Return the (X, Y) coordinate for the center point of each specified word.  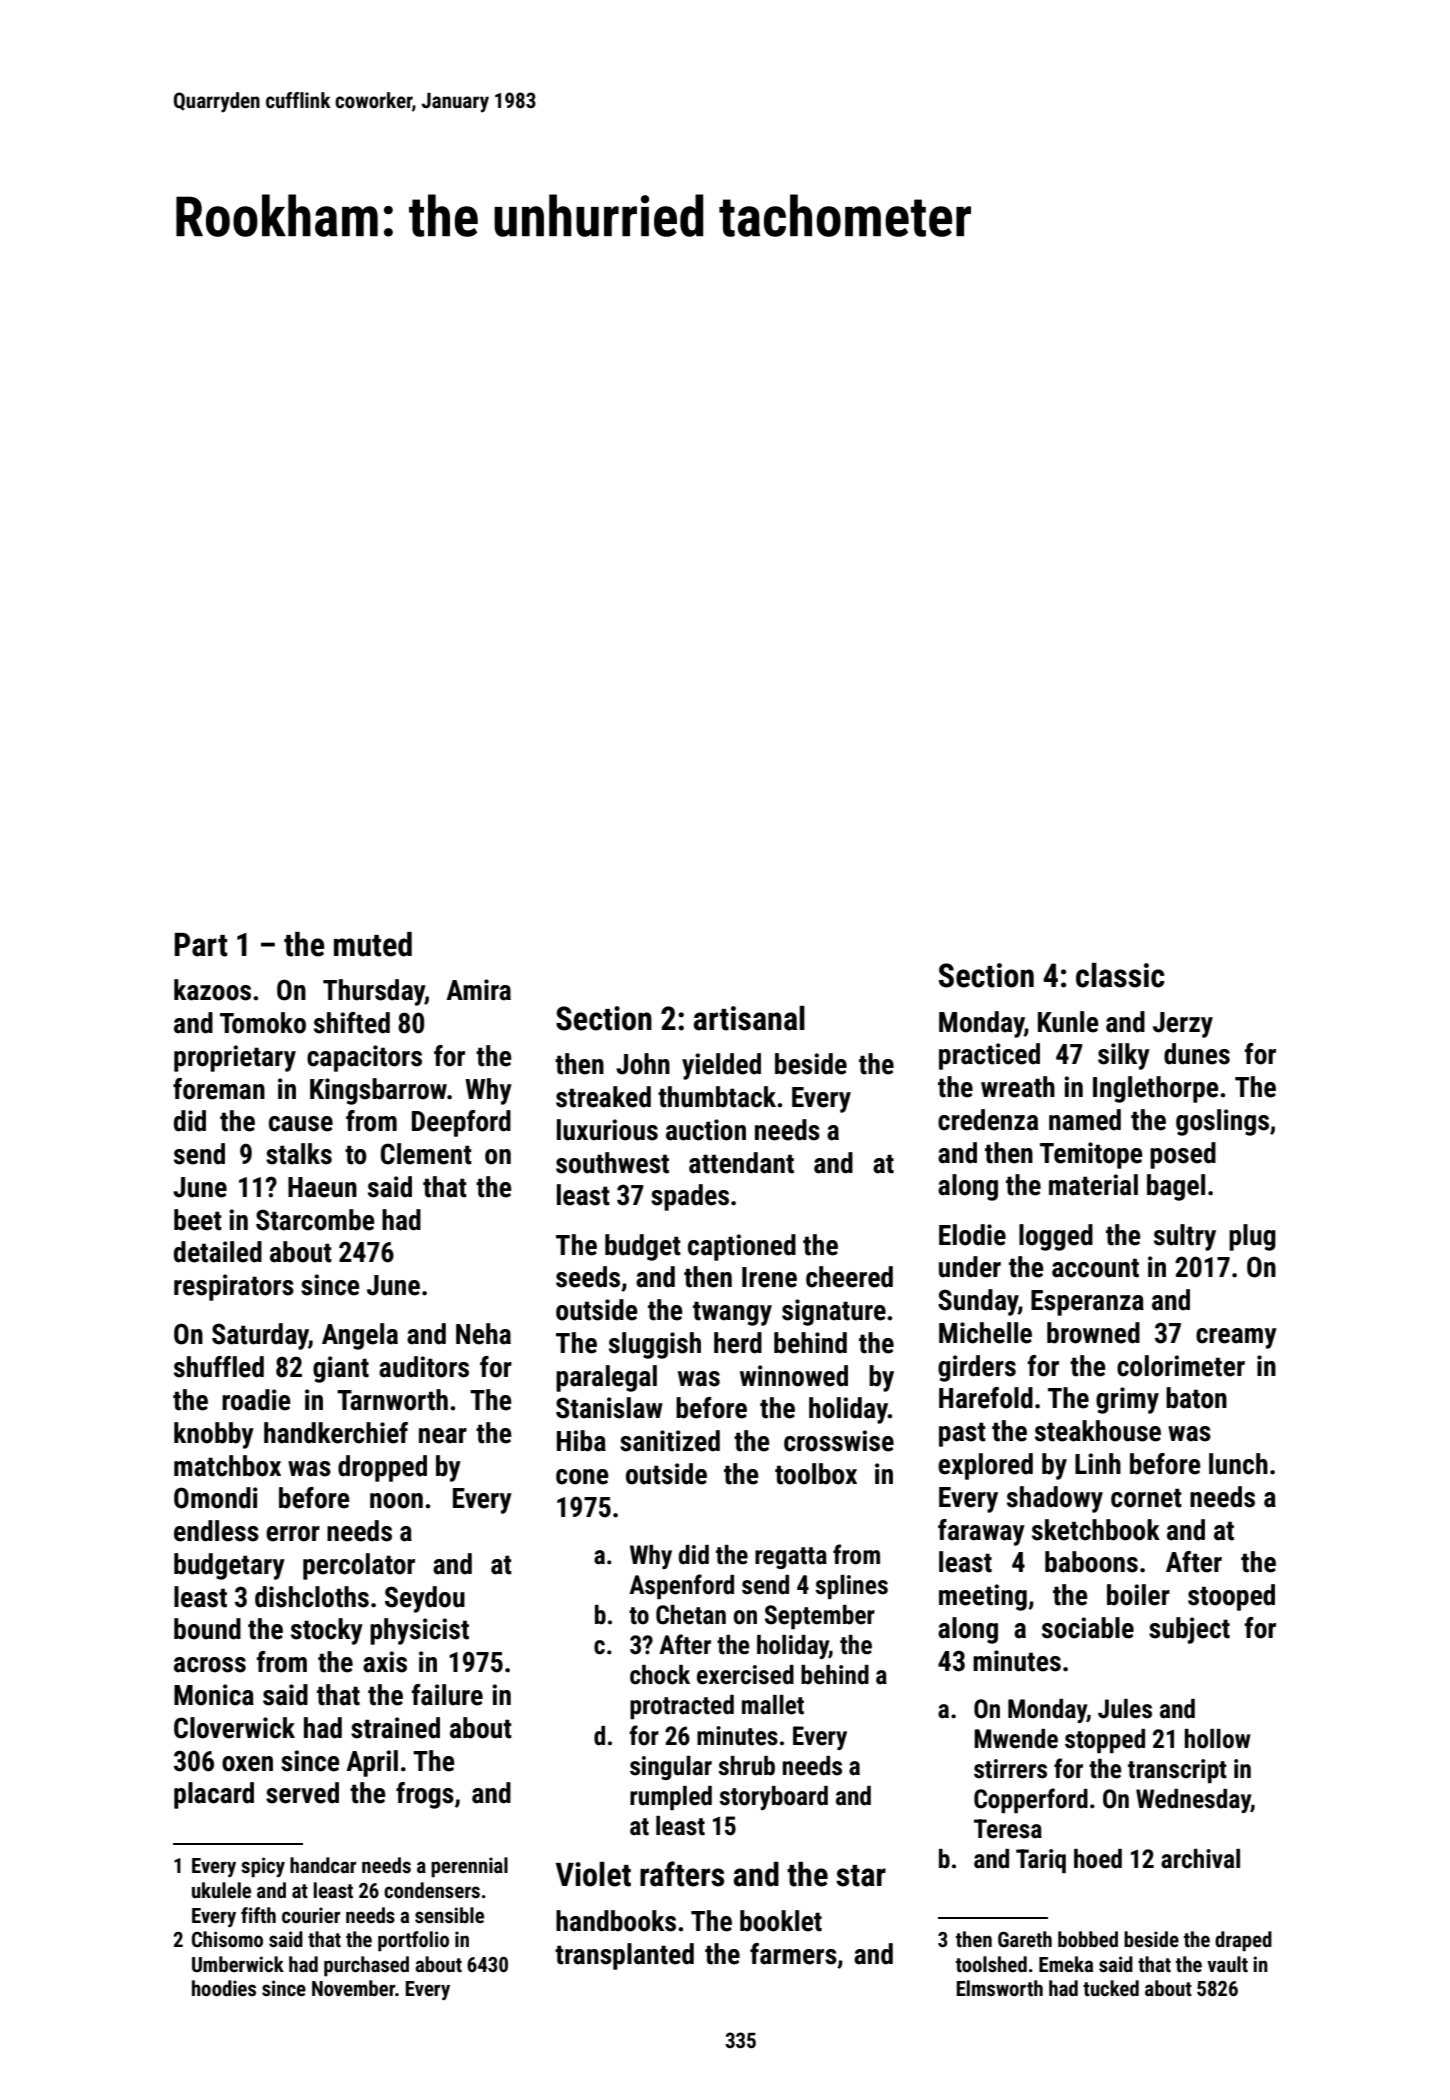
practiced (989, 1056)
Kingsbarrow (378, 1091)
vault (1227, 1964)
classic (1120, 975)
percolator (359, 1566)
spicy (263, 1867)
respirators (234, 1287)
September (820, 1617)
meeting (983, 1597)
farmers (793, 1954)
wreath (1018, 1087)
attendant (741, 1163)
